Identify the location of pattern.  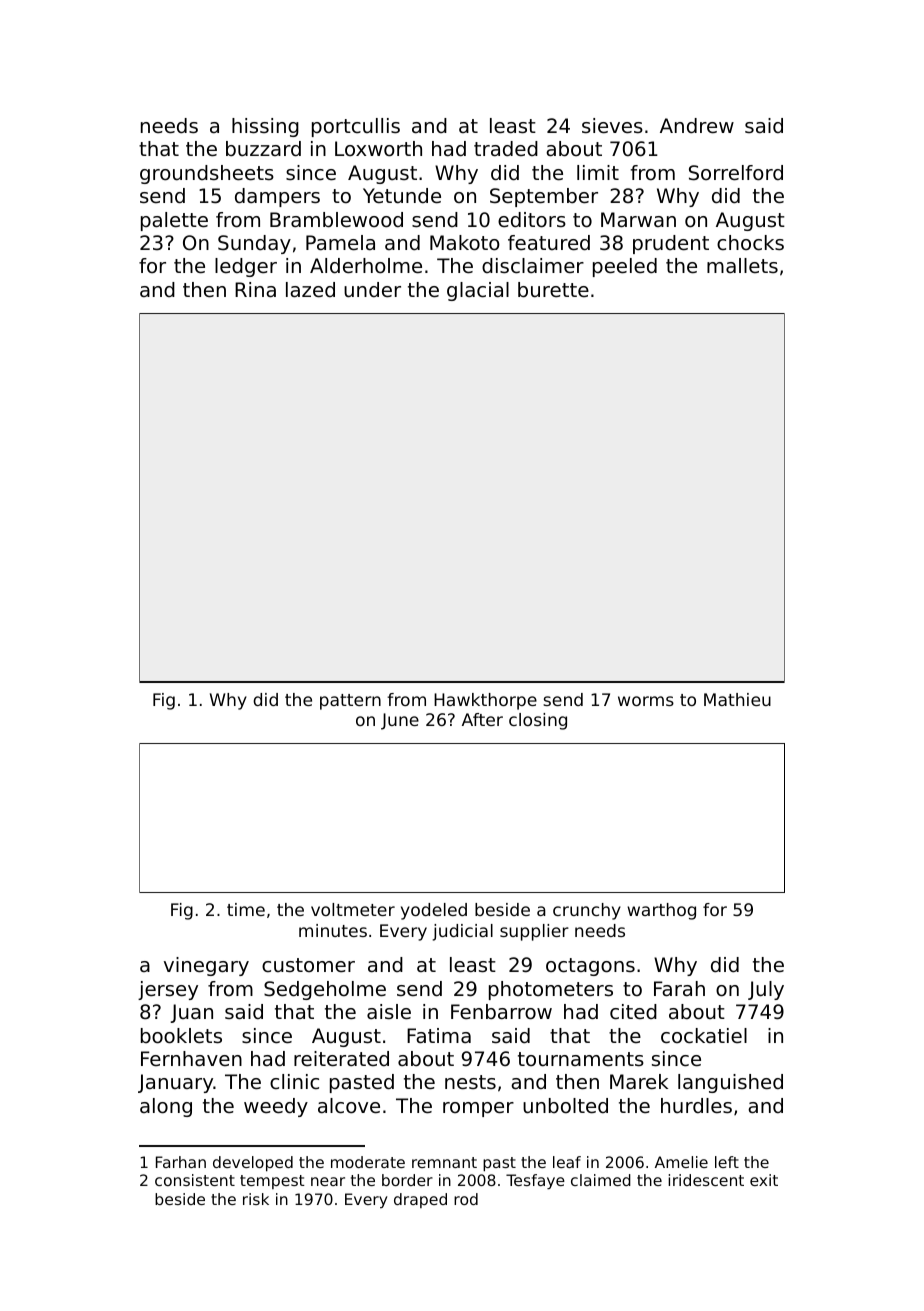
(350, 702).
